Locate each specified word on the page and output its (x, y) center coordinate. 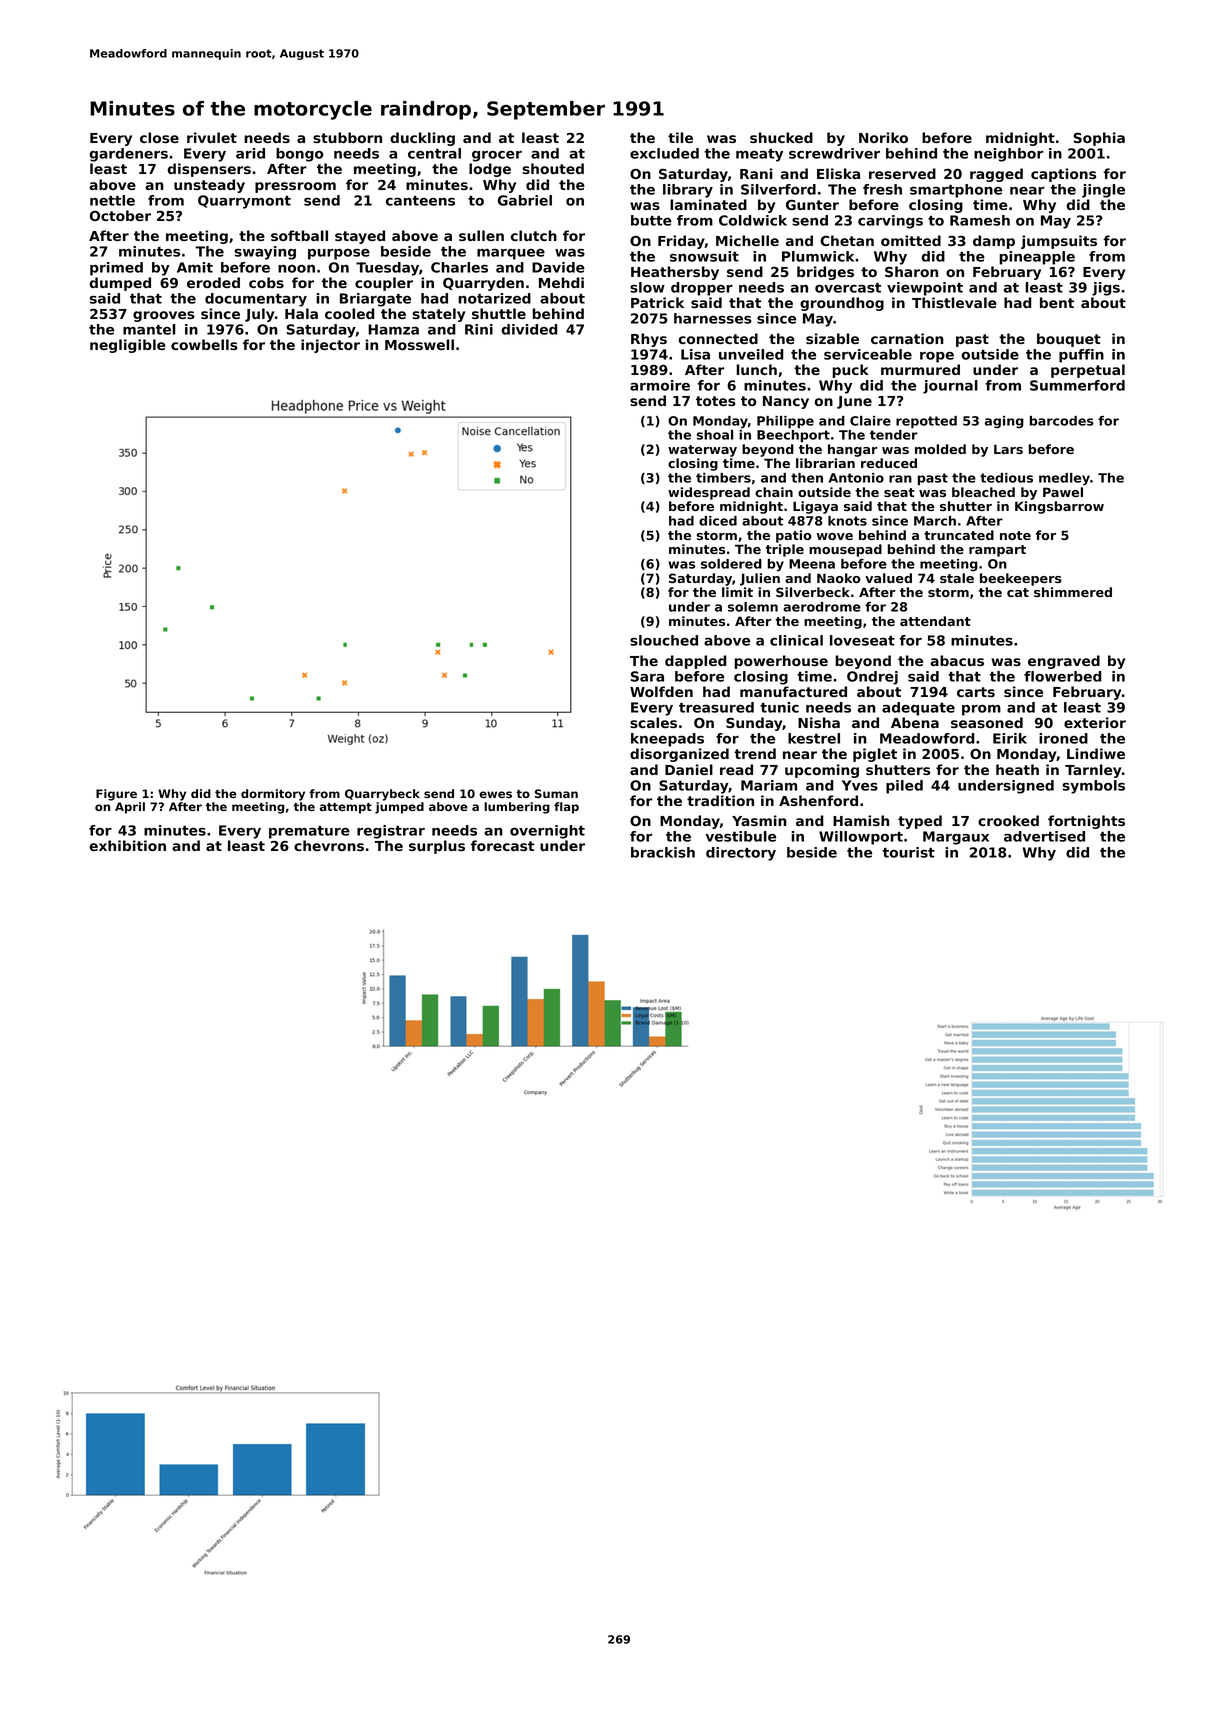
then (807, 478)
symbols (1093, 787)
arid (250, 153)
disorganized (679, 755)
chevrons (329, 845)
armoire (660, 385)
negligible (128, 346)
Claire (870, 421)
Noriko (883, 137)
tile (680, 137)
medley (1064, 479)
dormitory (273, 795)
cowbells (204, 344)
